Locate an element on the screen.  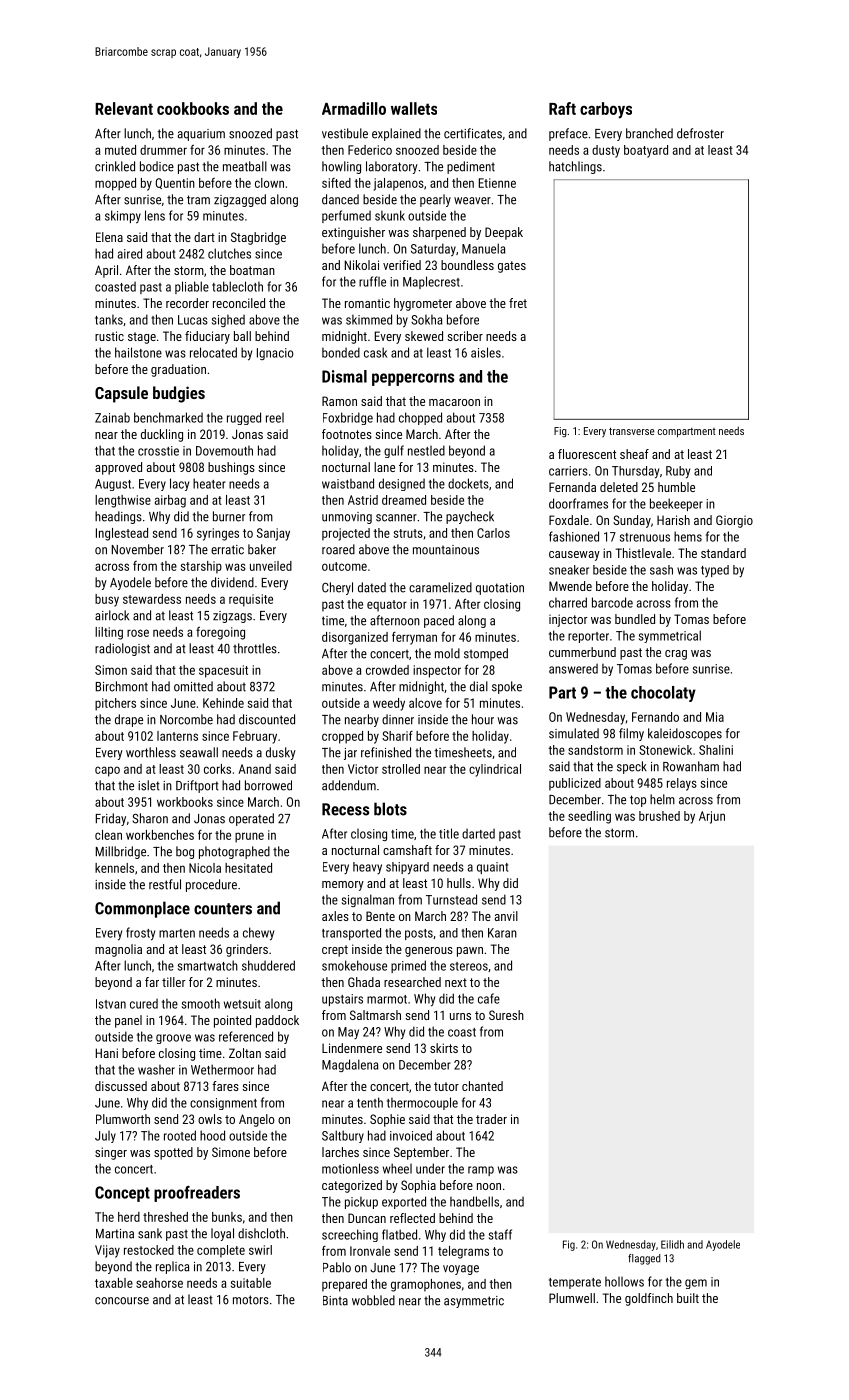
hour is located at coordinates (483, 719).
